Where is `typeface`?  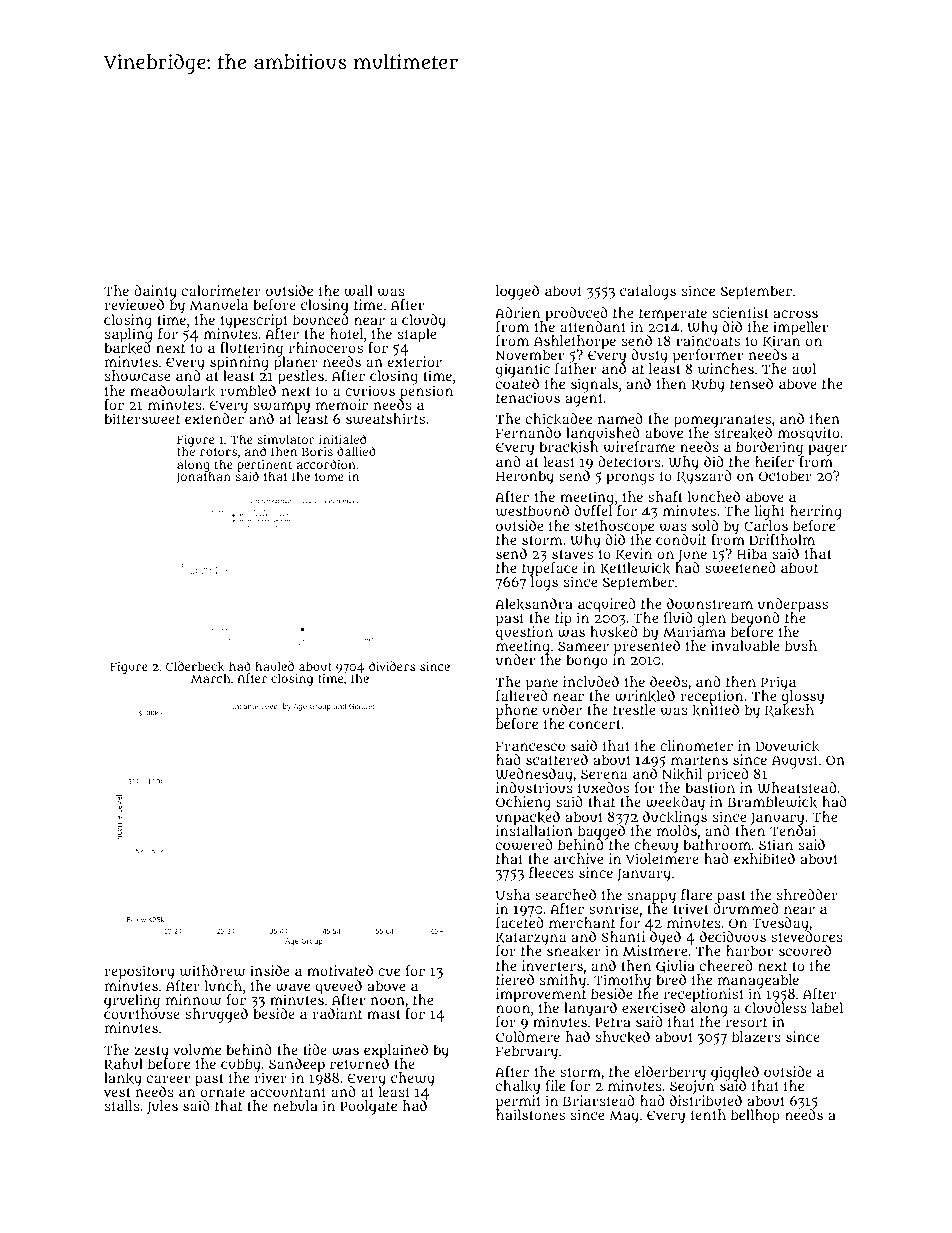 typeface is located at coordinates (550, 569).
